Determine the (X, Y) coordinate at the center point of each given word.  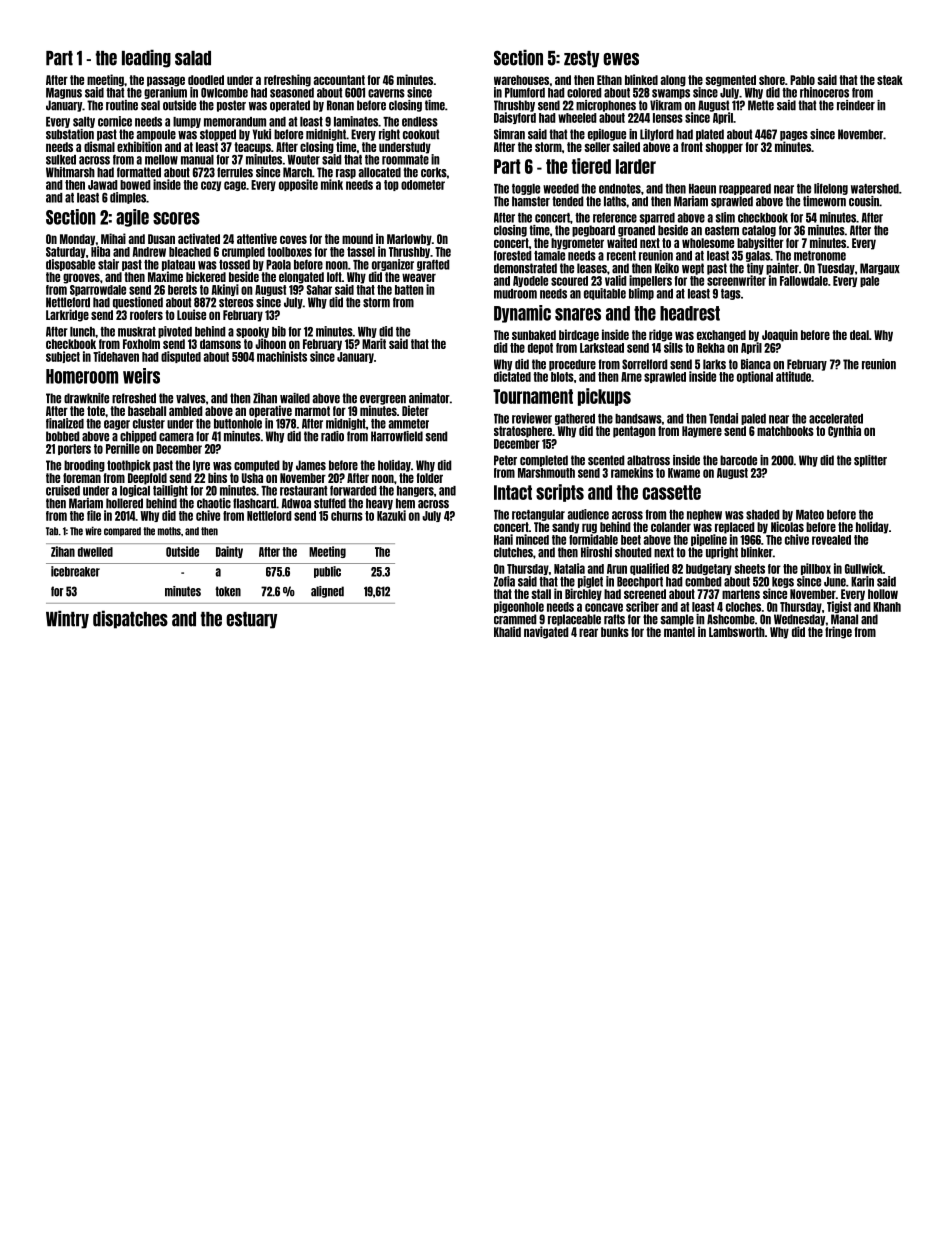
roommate (405, 160)
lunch (82, 332)
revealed (831, 540)
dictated (512, 376)
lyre (201, 466)
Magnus (64, 93)
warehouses (521, 80)
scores (176, 218)
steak (890, 80)
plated (710, 135)
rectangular (538, 515)
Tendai (723, 418)
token (228, 591)
